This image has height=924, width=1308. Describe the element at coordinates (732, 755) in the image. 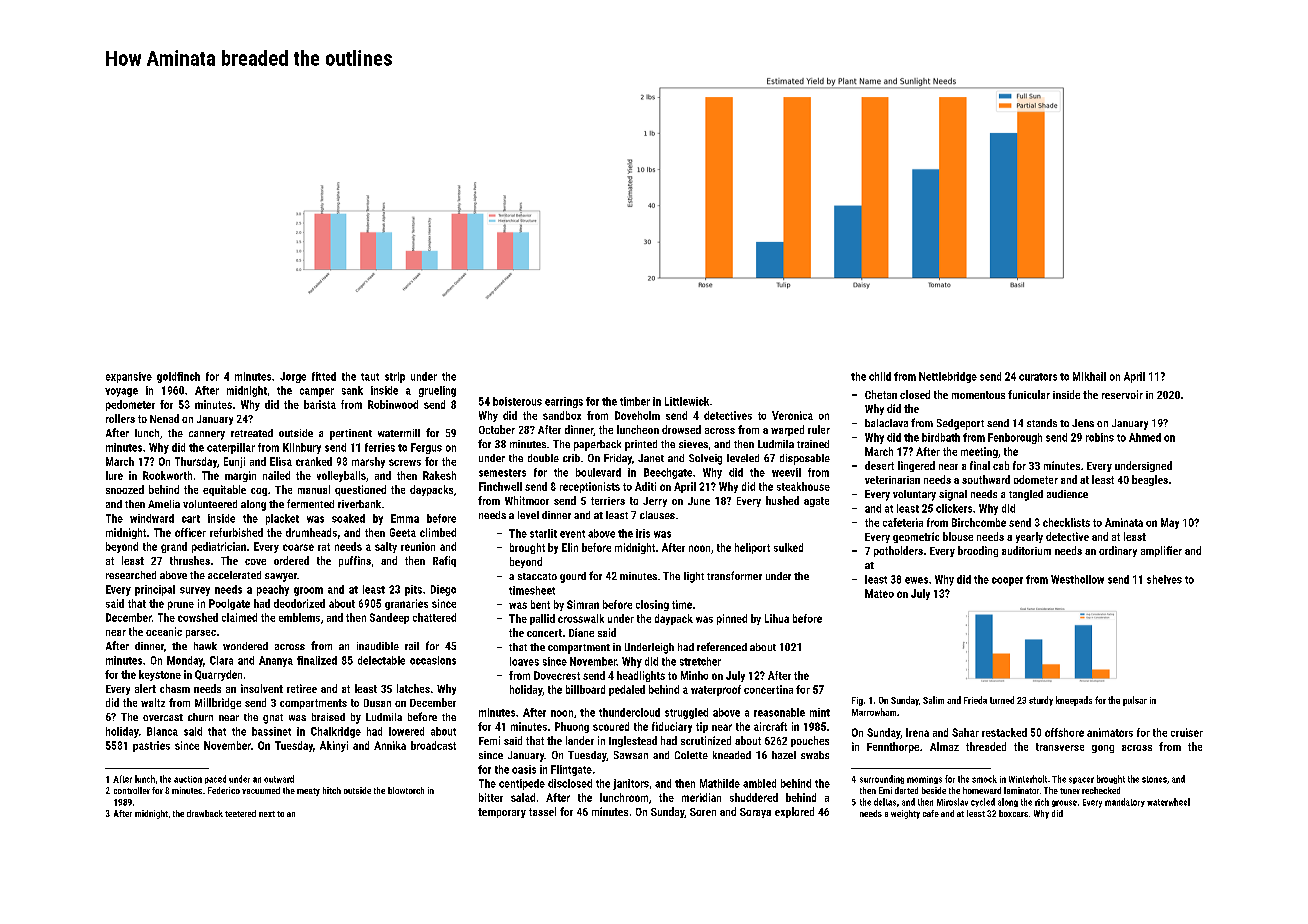

I see `kneaded` at that location.
